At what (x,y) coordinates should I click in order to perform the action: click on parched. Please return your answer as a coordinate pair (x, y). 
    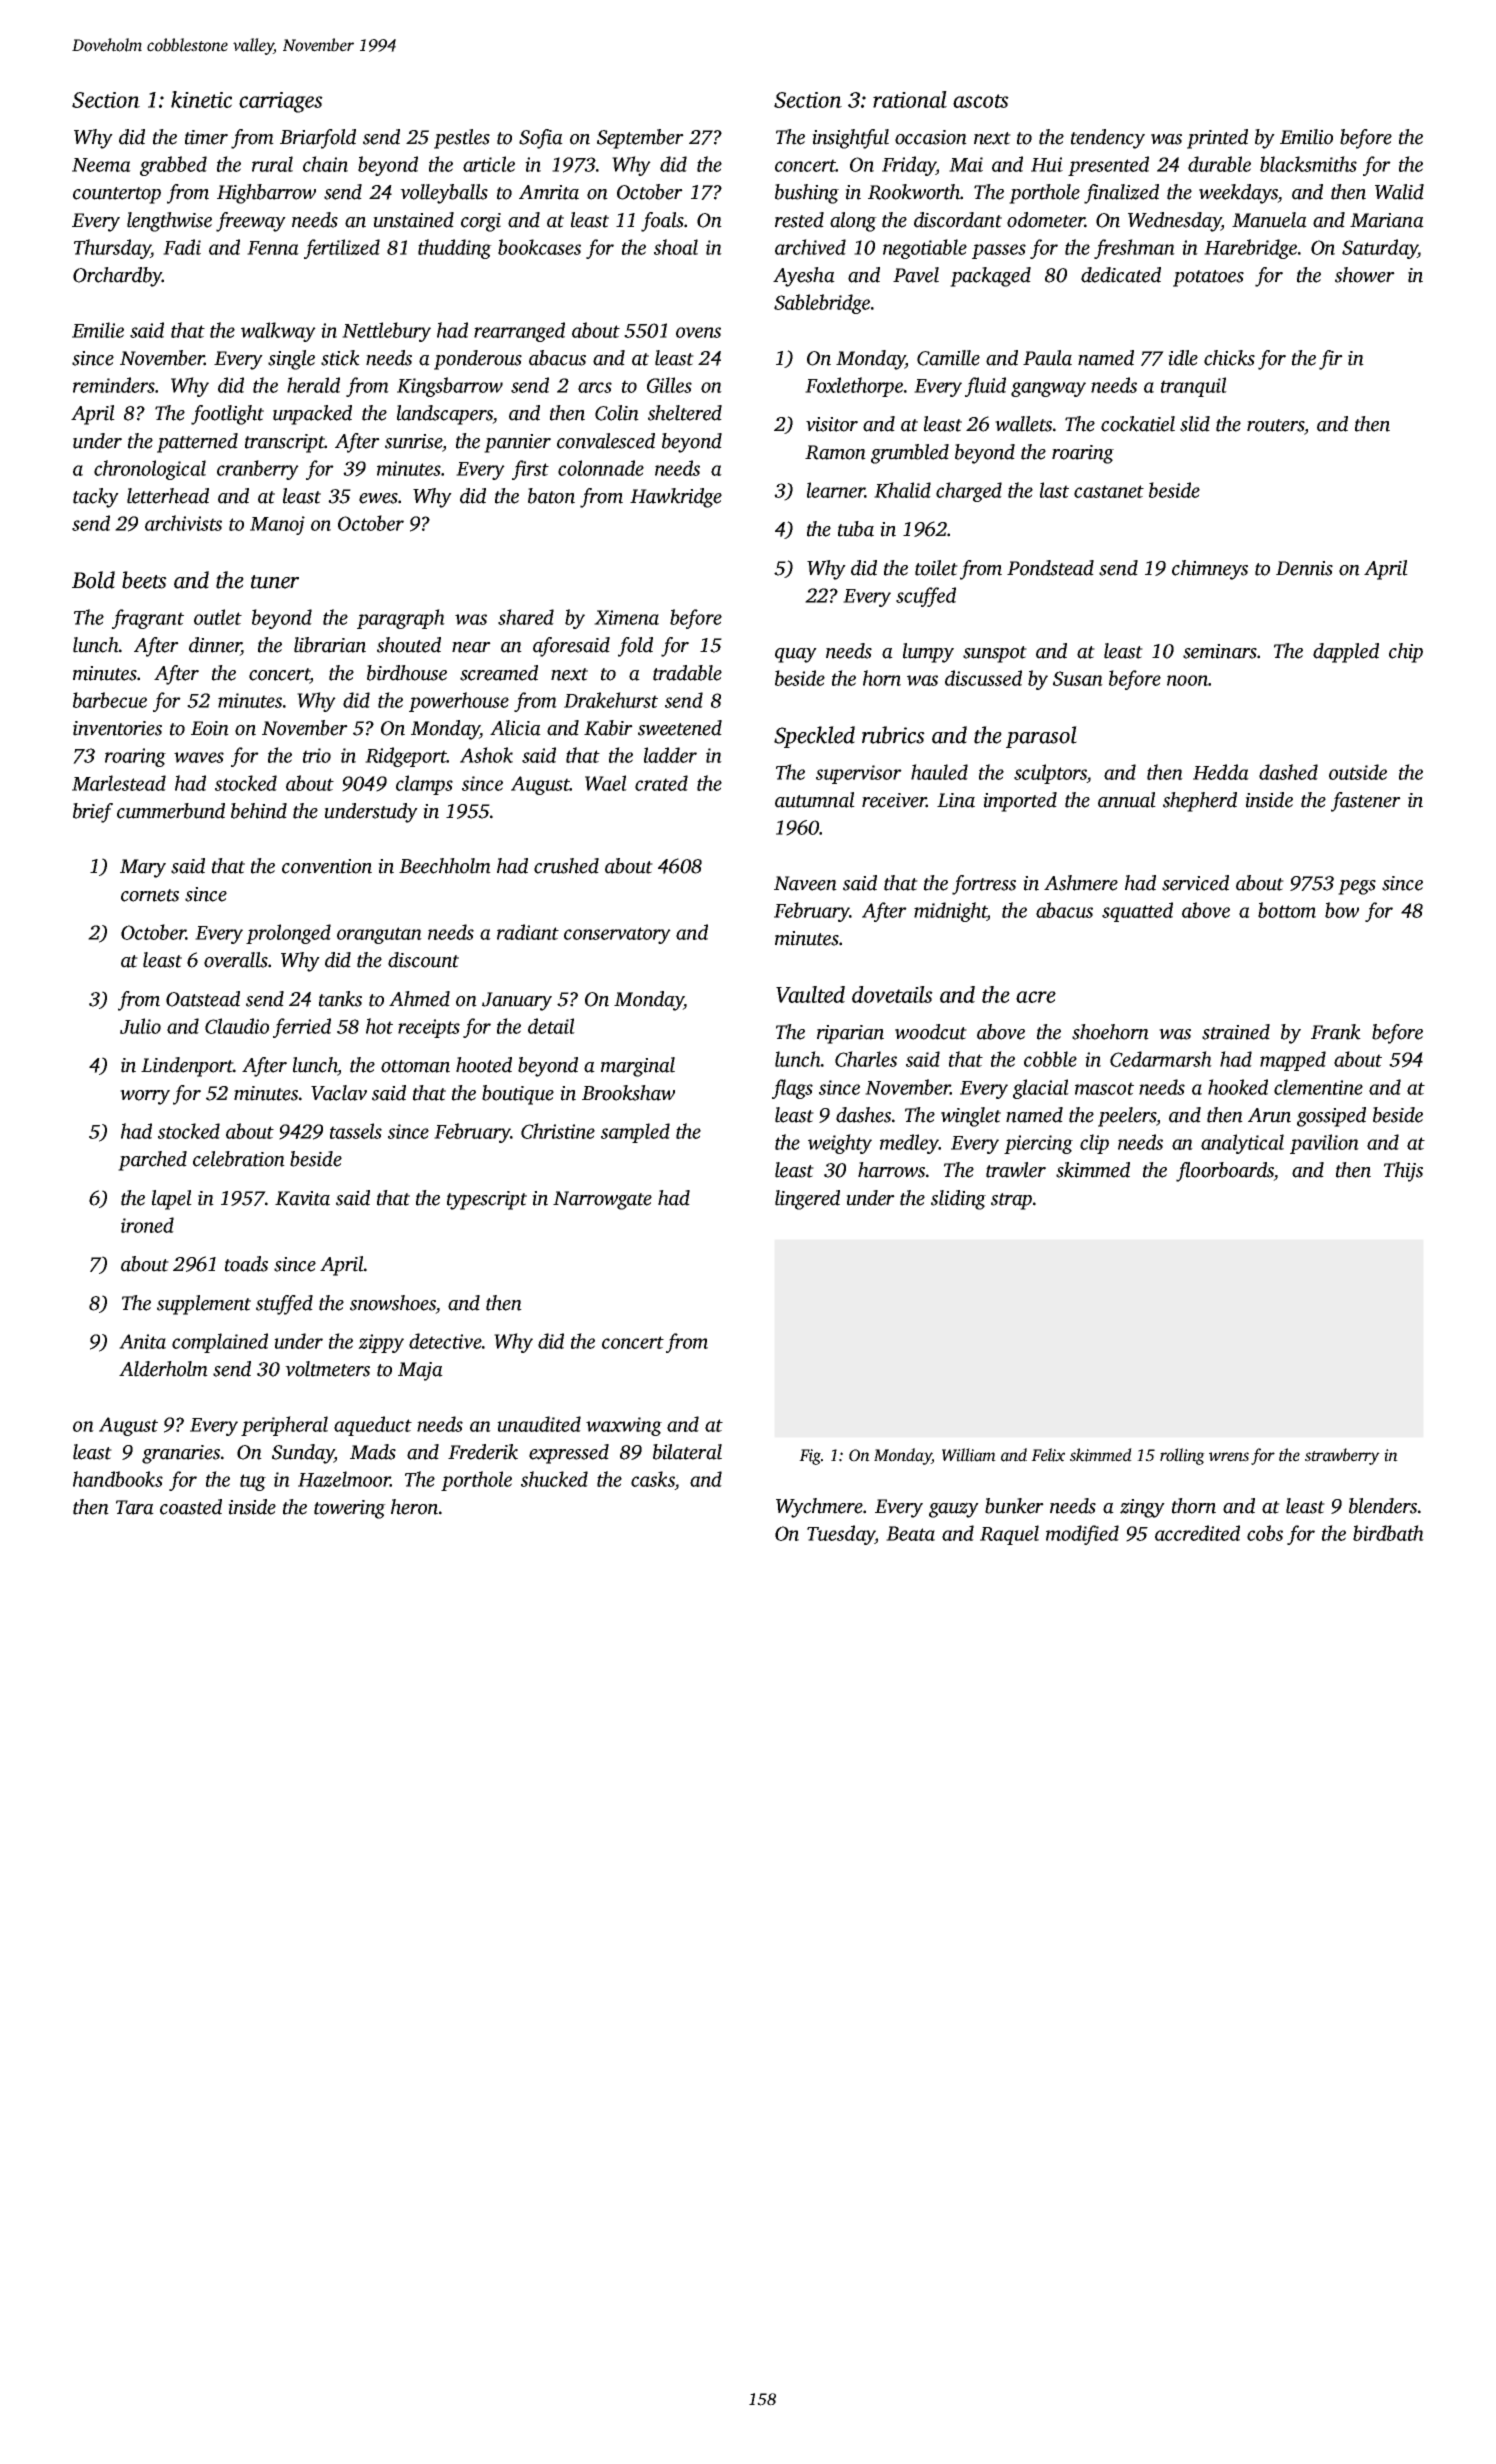
    Looking at the image, I should click on (152, 1161).
